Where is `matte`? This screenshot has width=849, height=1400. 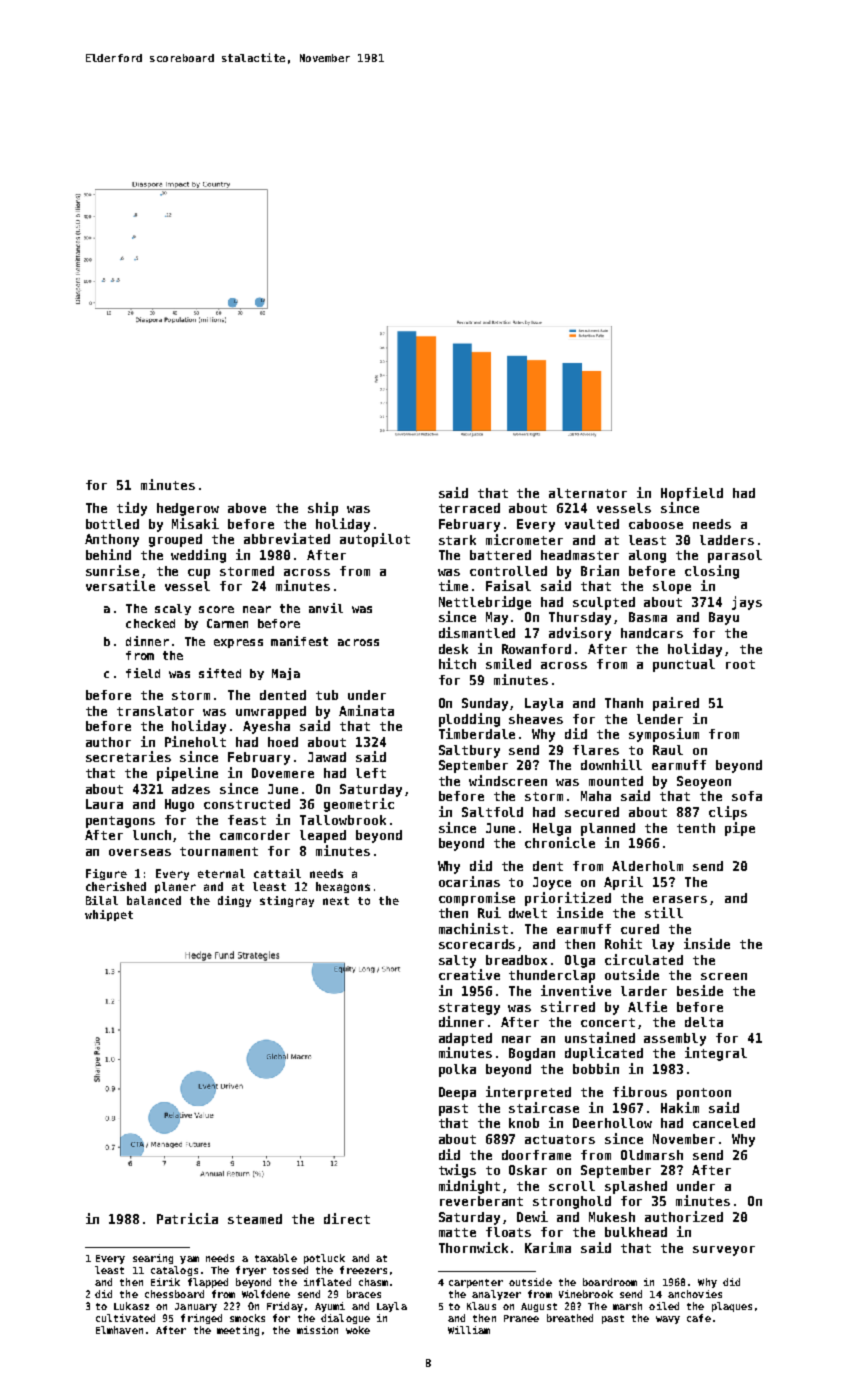
matte is located at coordinates (457, 1232).
